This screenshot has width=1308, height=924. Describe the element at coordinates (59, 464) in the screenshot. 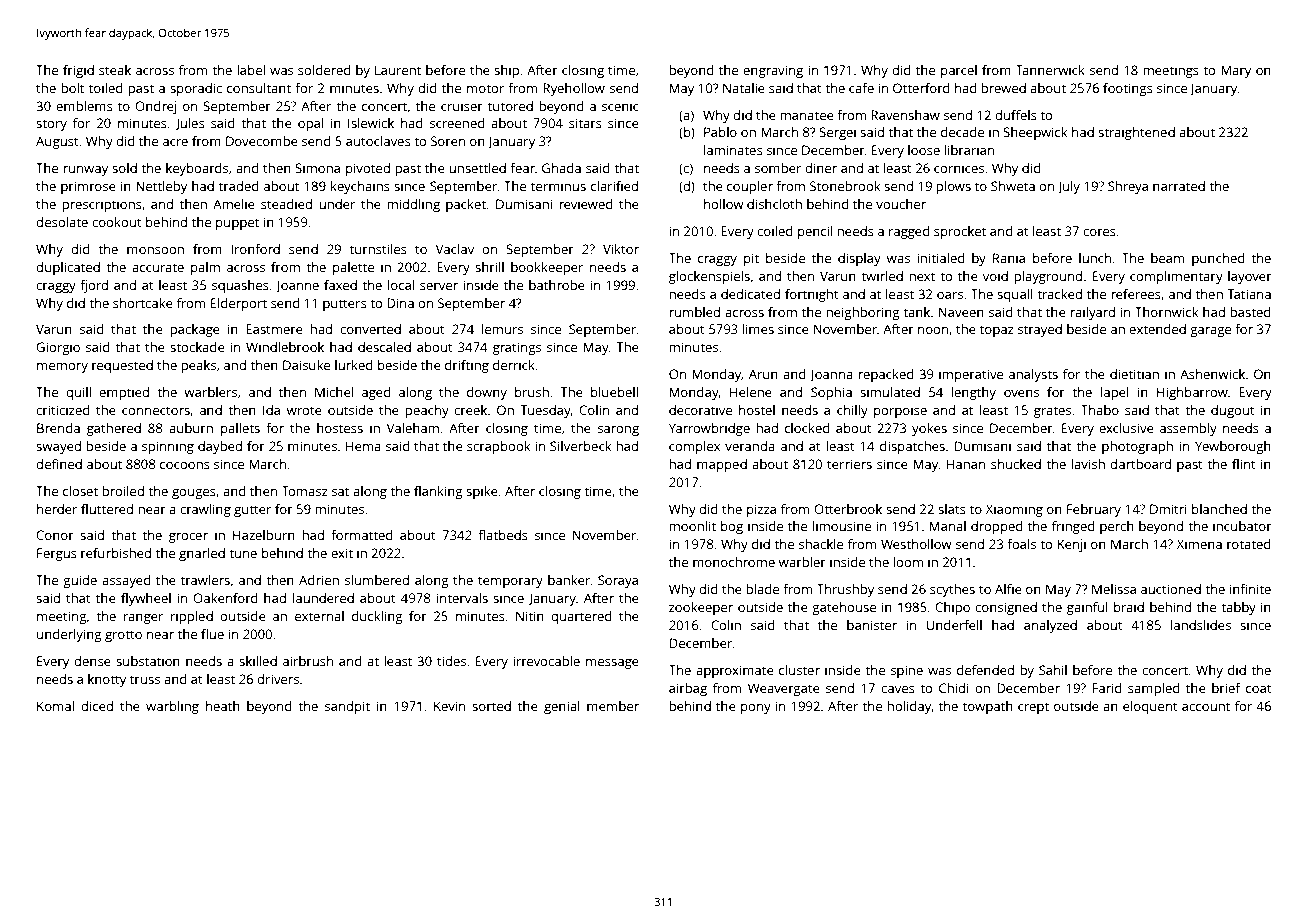

I see `defined` at that location.
